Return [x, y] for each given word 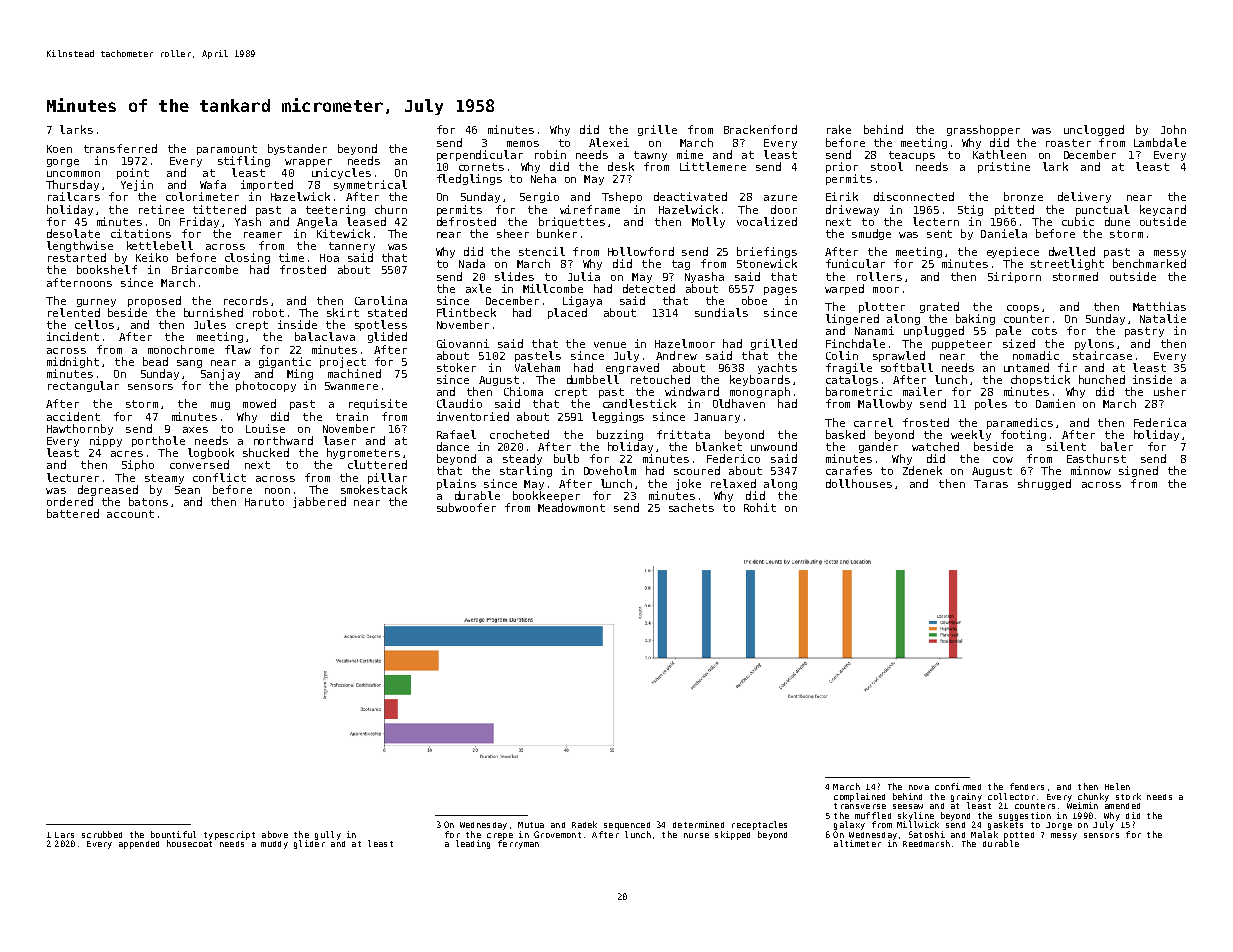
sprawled [899, 356]
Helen [1117, 786]
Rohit [760, 507]
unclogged [1094, 130]
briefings [767, 252]
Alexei [609, 142]
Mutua [531, 825]
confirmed [958, 786]
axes [195, 430]
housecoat [189, 843]
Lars [64, 835]
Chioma [523, 391]
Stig [970, 210]
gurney [96, 303]
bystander [297, 149]
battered [73, 513]
